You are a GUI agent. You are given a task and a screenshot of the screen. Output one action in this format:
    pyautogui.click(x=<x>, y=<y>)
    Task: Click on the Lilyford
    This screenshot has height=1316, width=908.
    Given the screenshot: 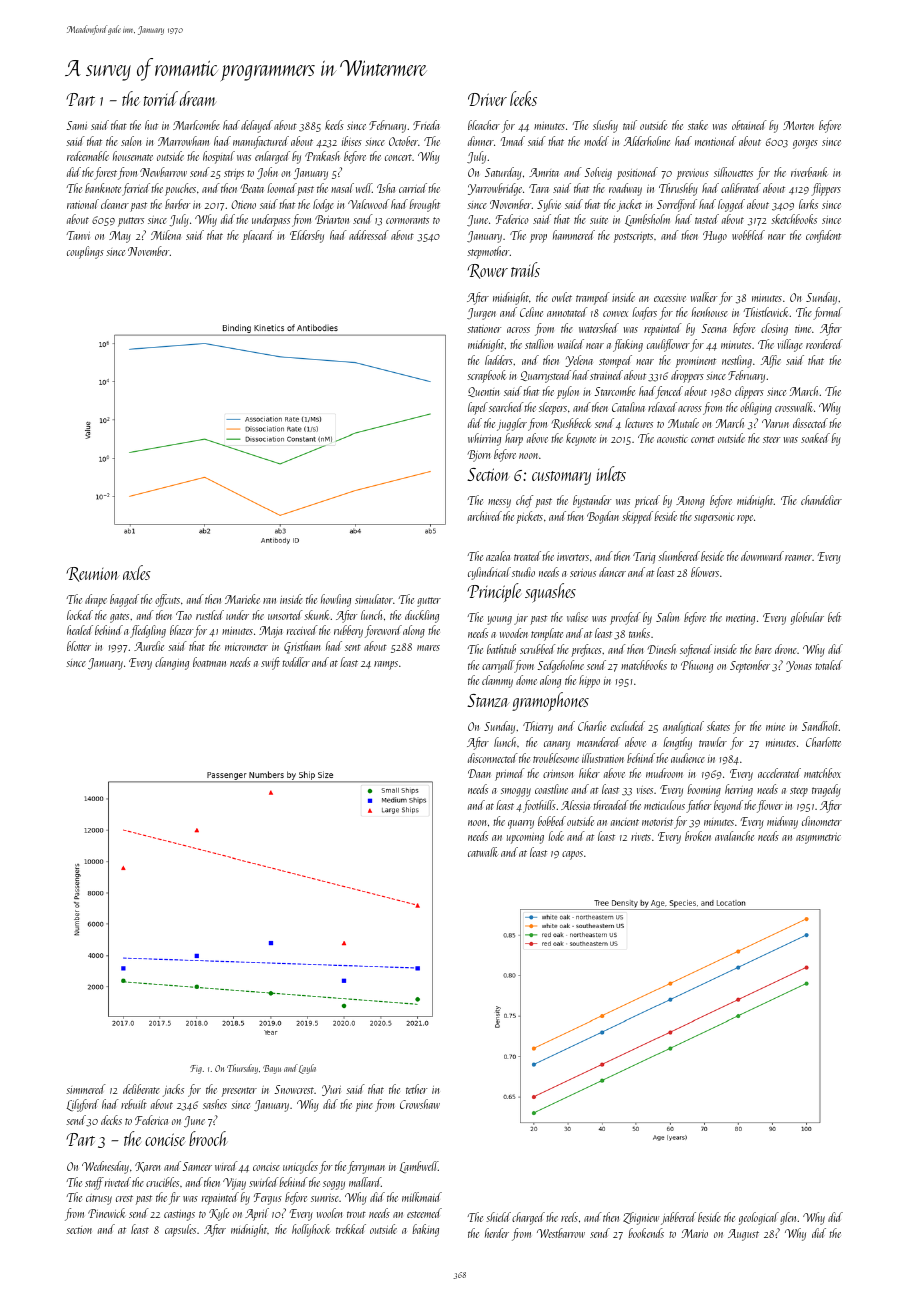 What is the action you would take?
    pyautogui.click(x=83, y=1105)
